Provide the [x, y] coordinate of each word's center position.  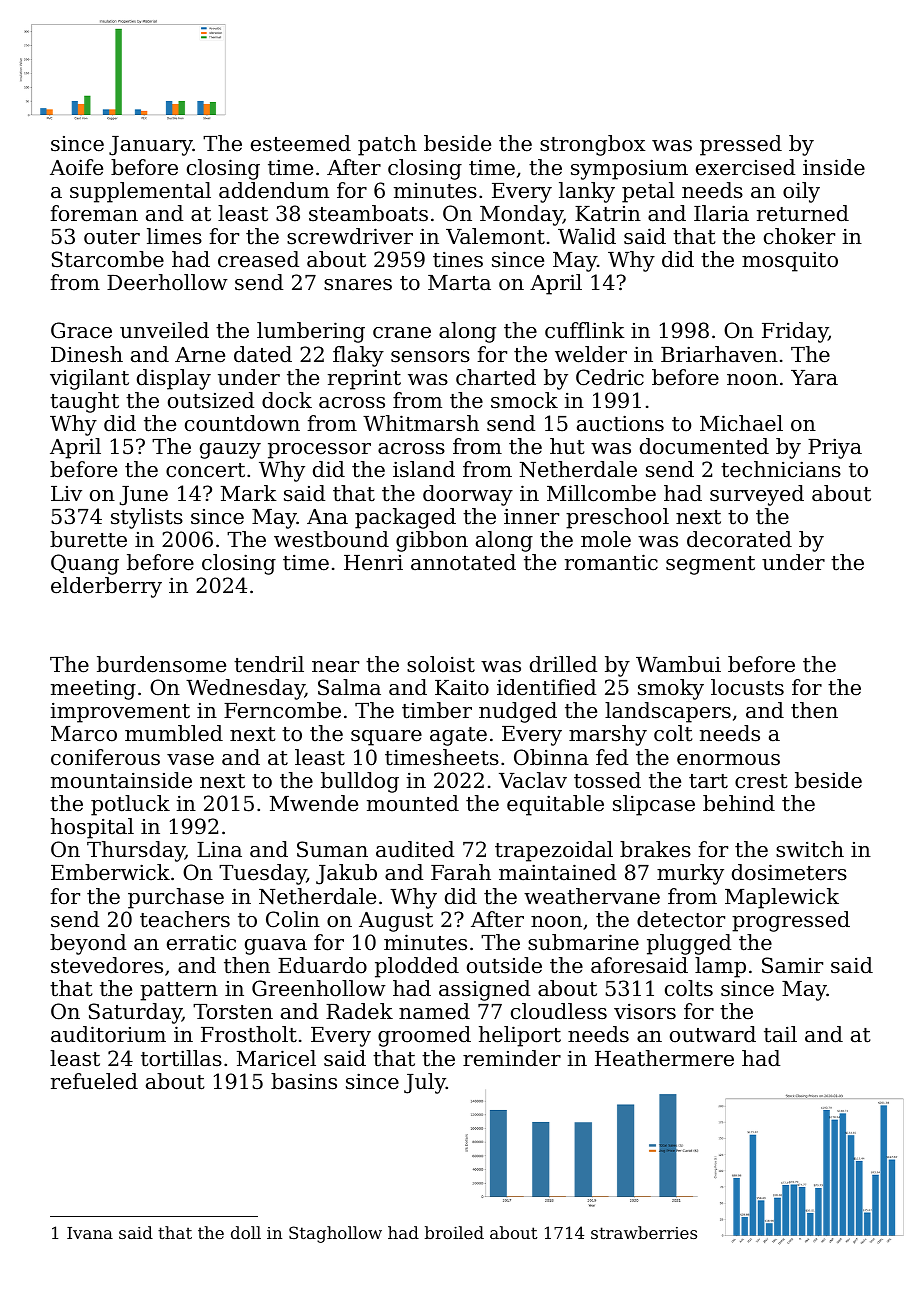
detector [681, 919]
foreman [94, 213]
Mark [249, 493]
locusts [747, 687]
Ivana [90, 1233]
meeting [93, 690]
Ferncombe [282, 710]
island [424, 469]
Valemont [495, 236]
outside [504, 965]
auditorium [108, 1034]
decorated [739, 539]
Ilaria [721, 213]
